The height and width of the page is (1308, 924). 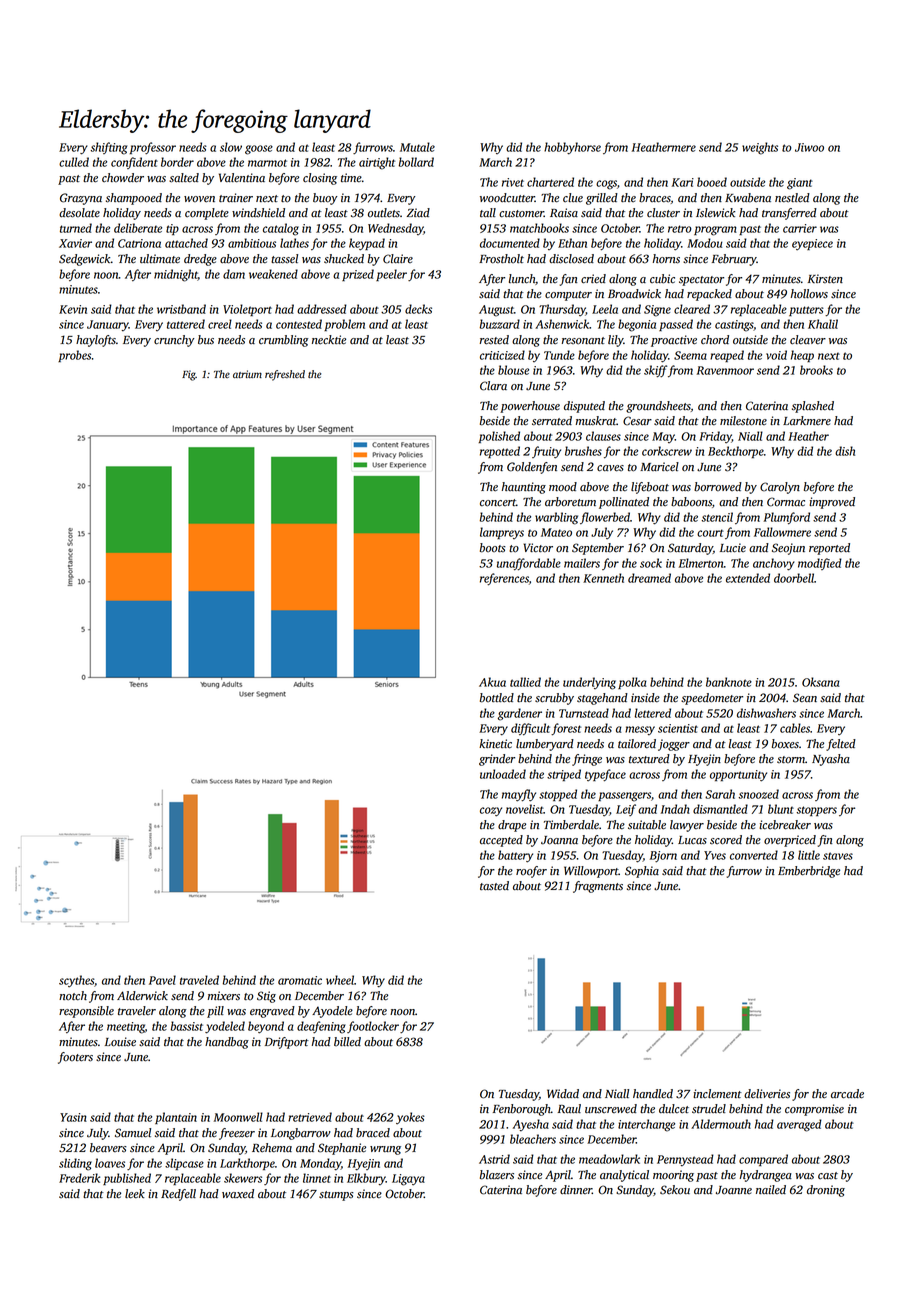 I want to click on midnight, so click(x=176, y=275).
